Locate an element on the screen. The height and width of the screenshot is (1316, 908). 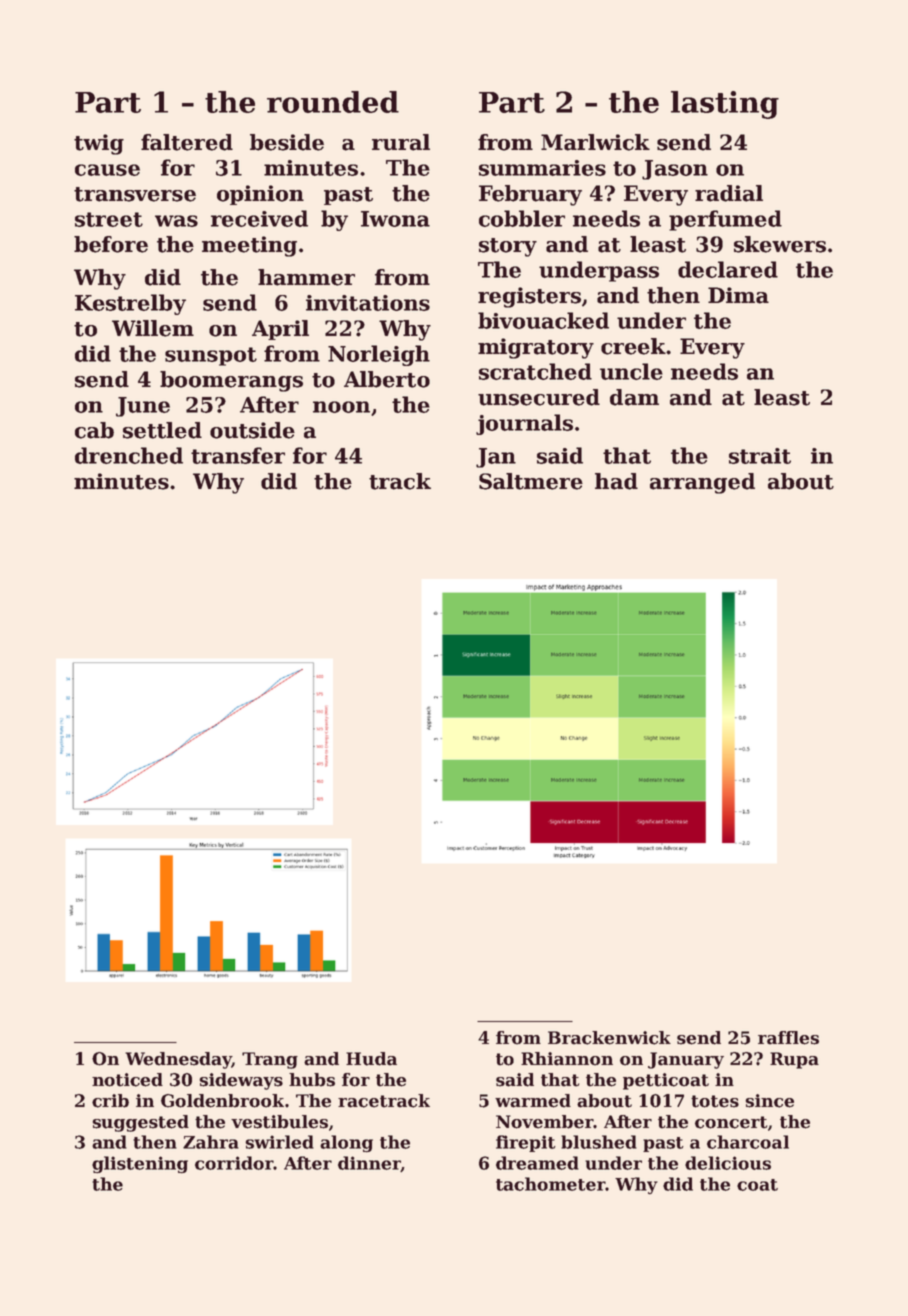
Saltmere is located at coordinates (531, 481).
